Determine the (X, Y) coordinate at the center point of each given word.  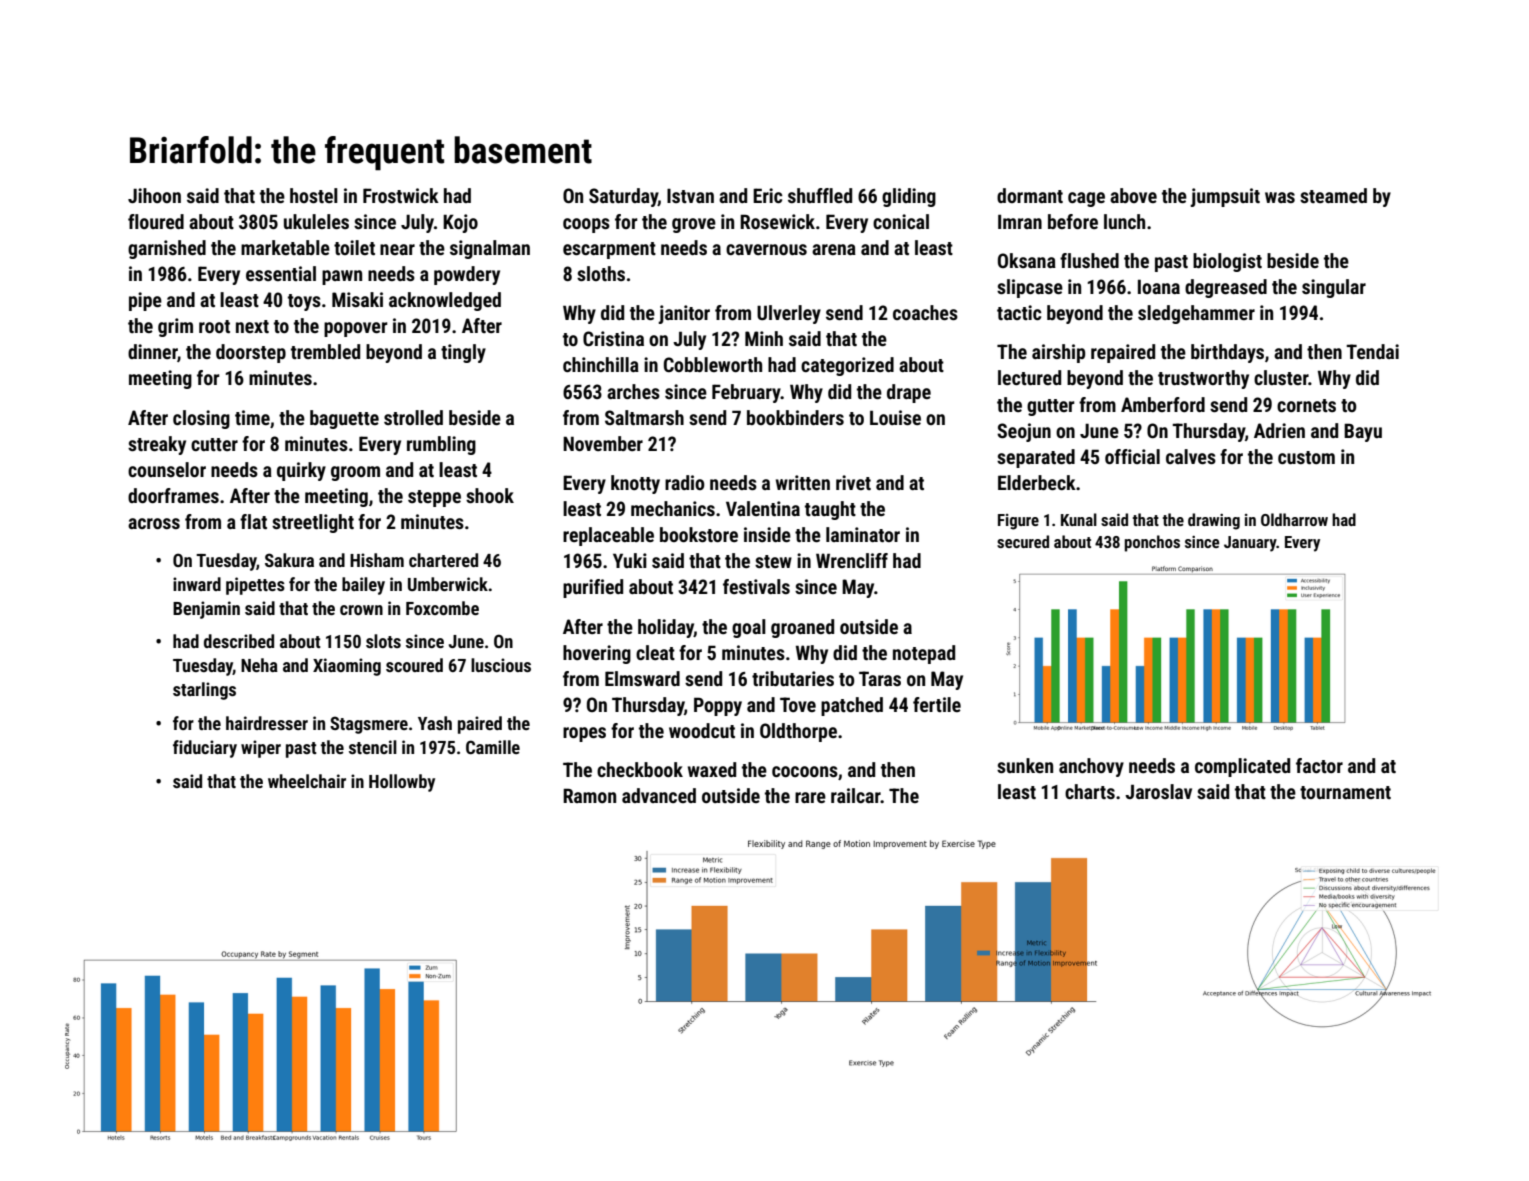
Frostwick (401, 195)
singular (1334, 288)
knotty (635, 484)
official (1132, 456)
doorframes (173, 495)
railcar (856, 795)
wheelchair (307, 781)
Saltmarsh (644, 417)
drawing (1214, 521)
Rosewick (777, 221)
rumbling (441, 445)
